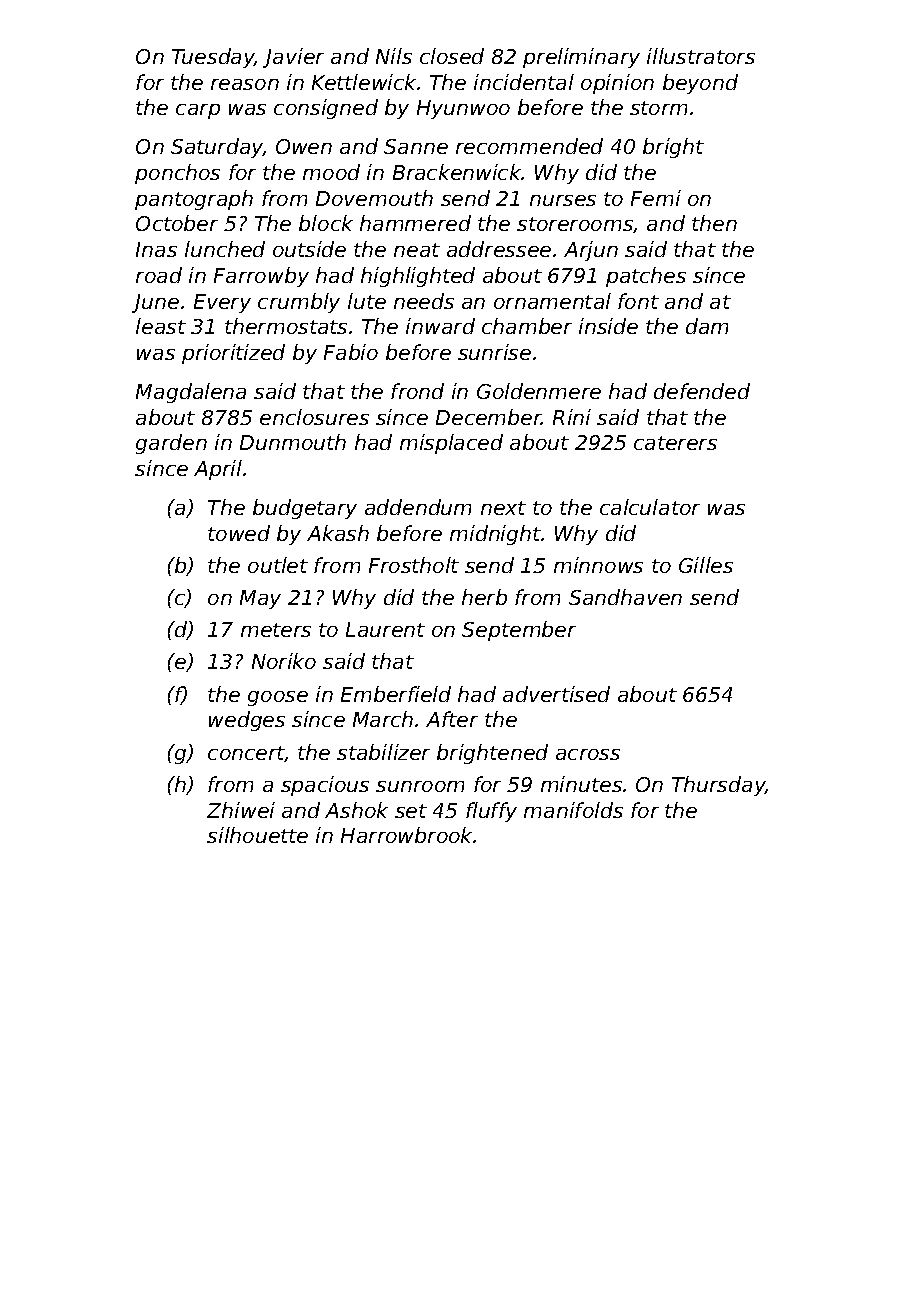 This page has height=1316, width=908. What do you see at coordinates (463, 109) in the page?
I see `Hyunwoo` at bounding box center [463, 109].
